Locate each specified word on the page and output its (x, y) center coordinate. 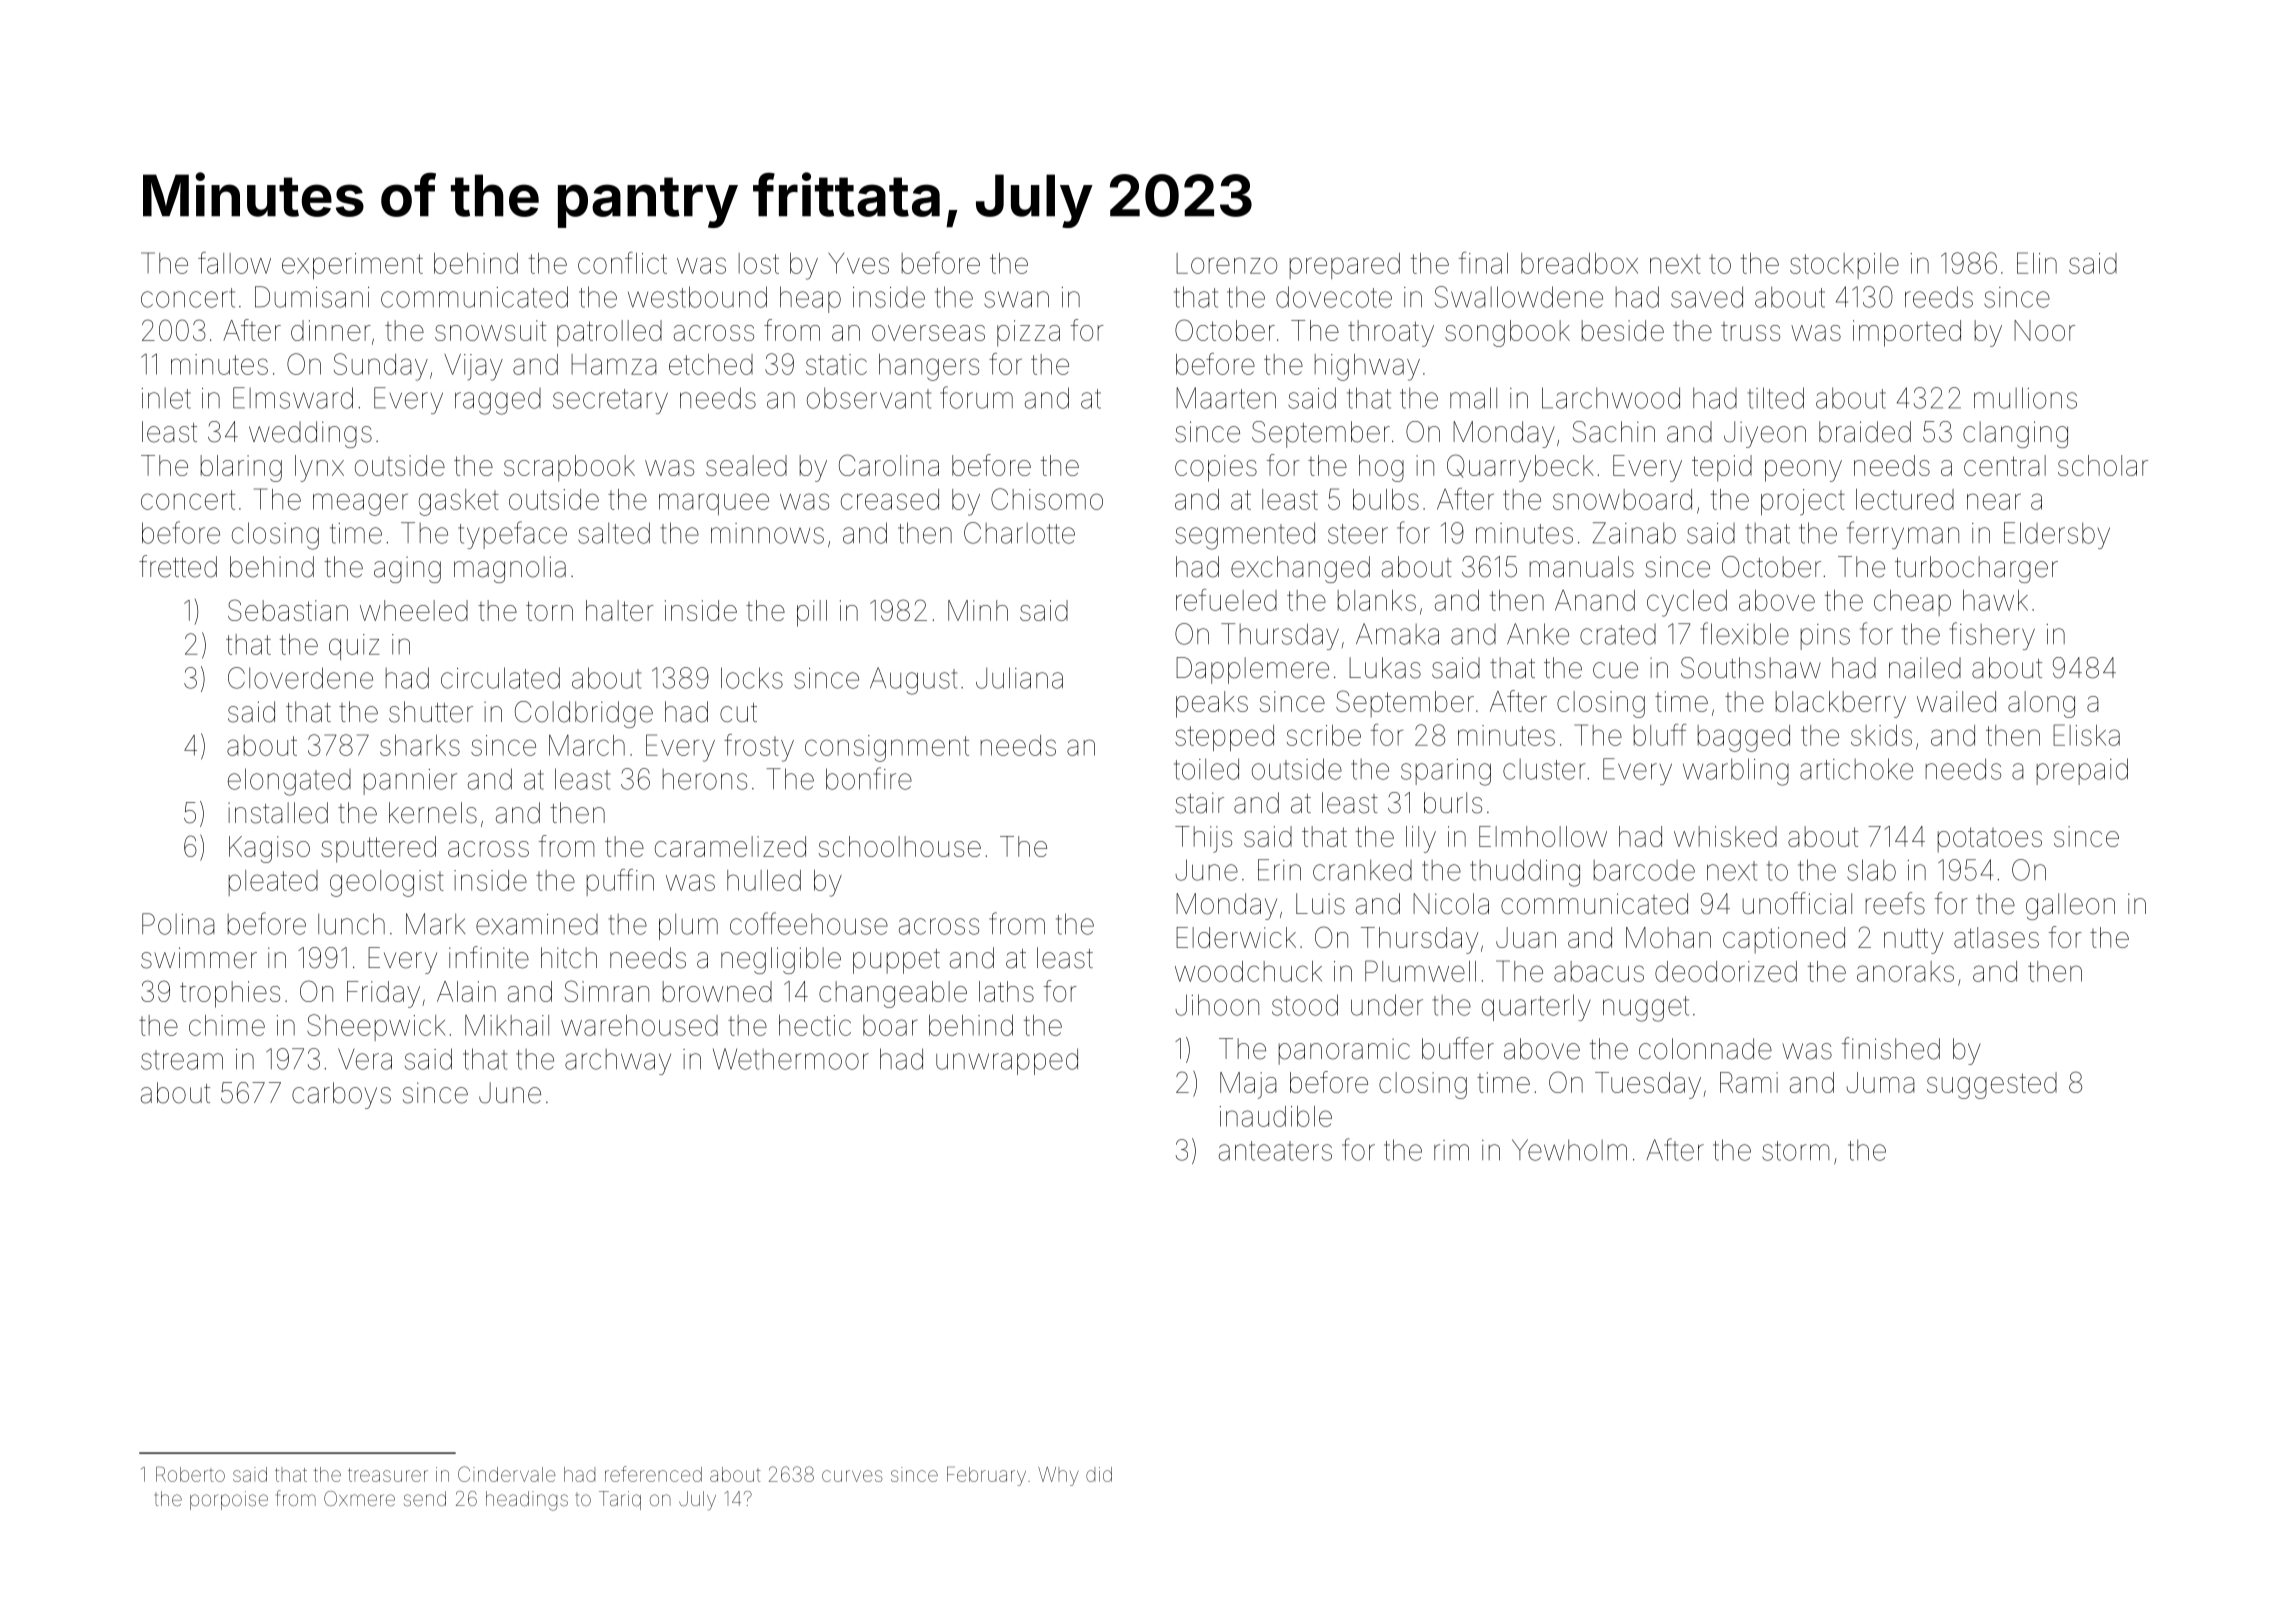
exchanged (1300, 569)
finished (1891, 1048)
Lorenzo (1226, 263)
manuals (1582, 567)
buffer (1458, 1048)
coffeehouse (809, 923)
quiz (354, 647)
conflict (622, 263)
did (1099, 1474)
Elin (2037, 263)
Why (1058, 1476)
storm (1795, 1151)
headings (527, 1501)
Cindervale (507, 1474)
